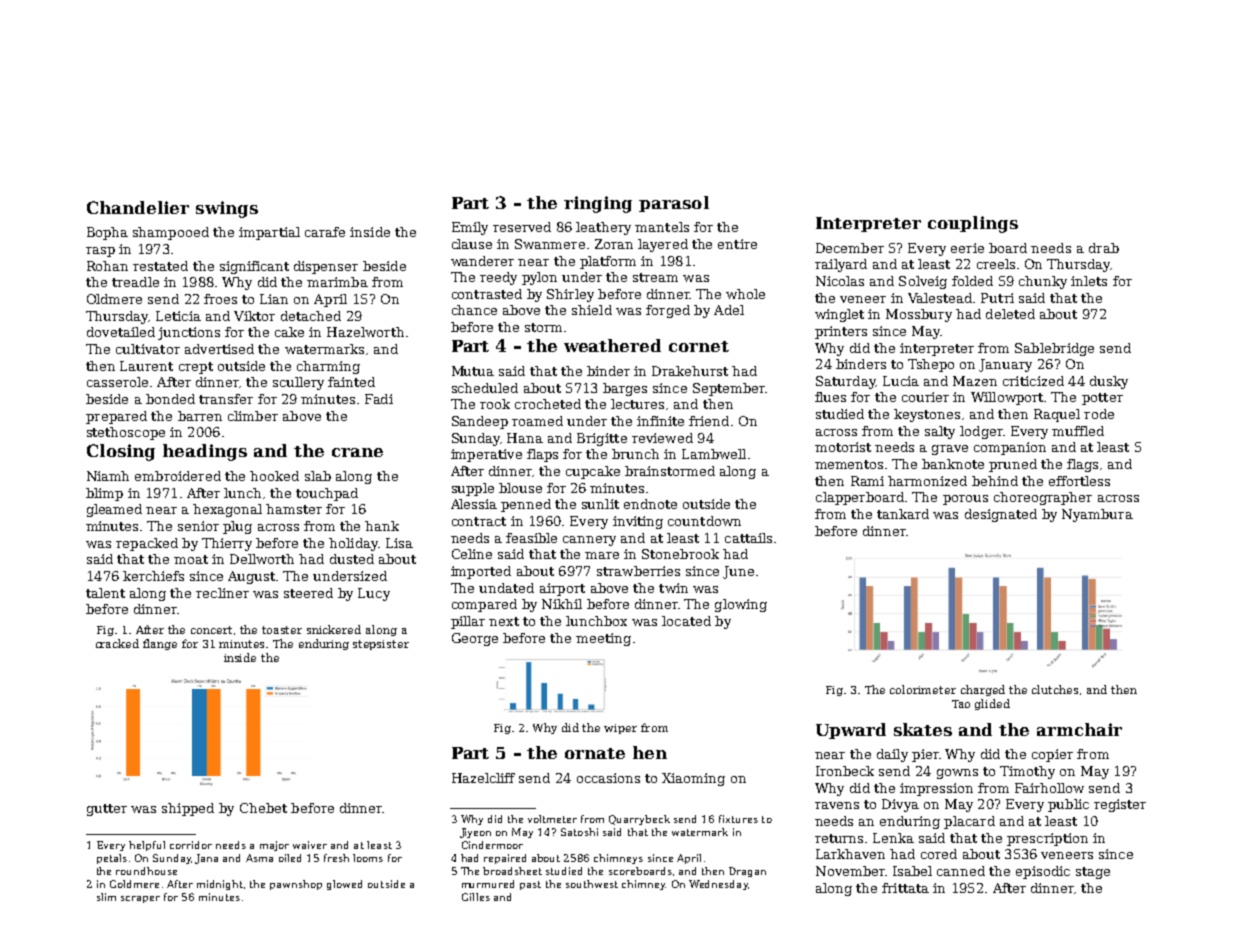 The width and height of the screenshot is (1233, 952). I want to click on endnote, so click(650, 504).
